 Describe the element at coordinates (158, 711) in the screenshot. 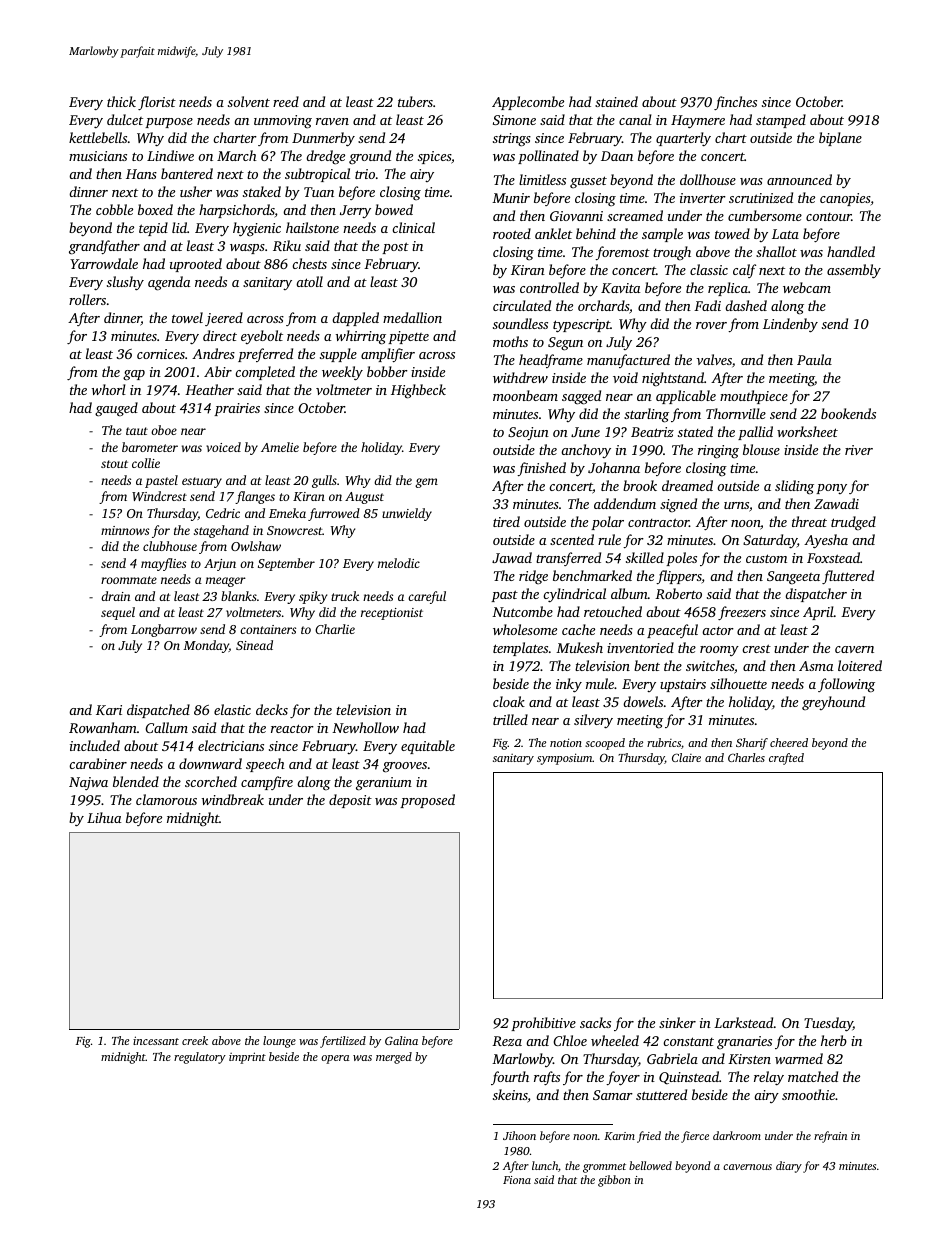

I see `dispatched` at that location.
